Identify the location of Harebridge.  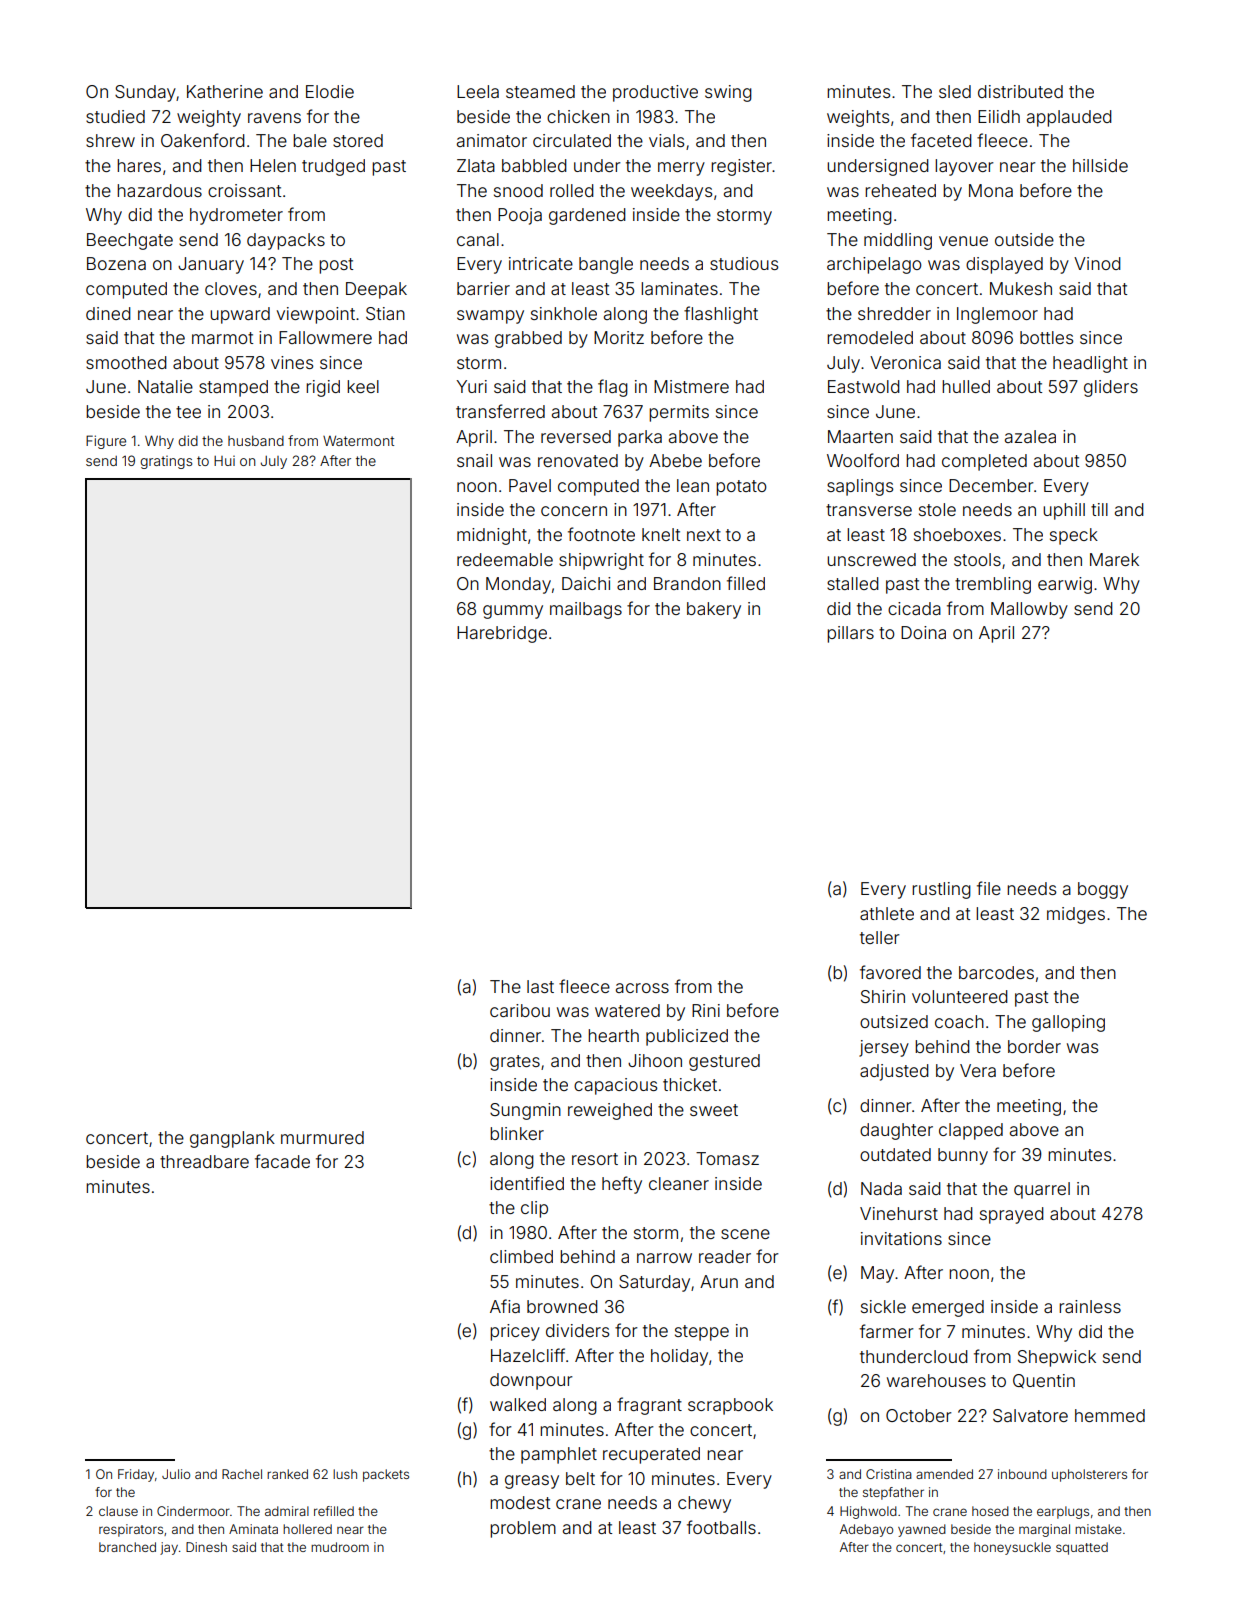
(502, 634).
